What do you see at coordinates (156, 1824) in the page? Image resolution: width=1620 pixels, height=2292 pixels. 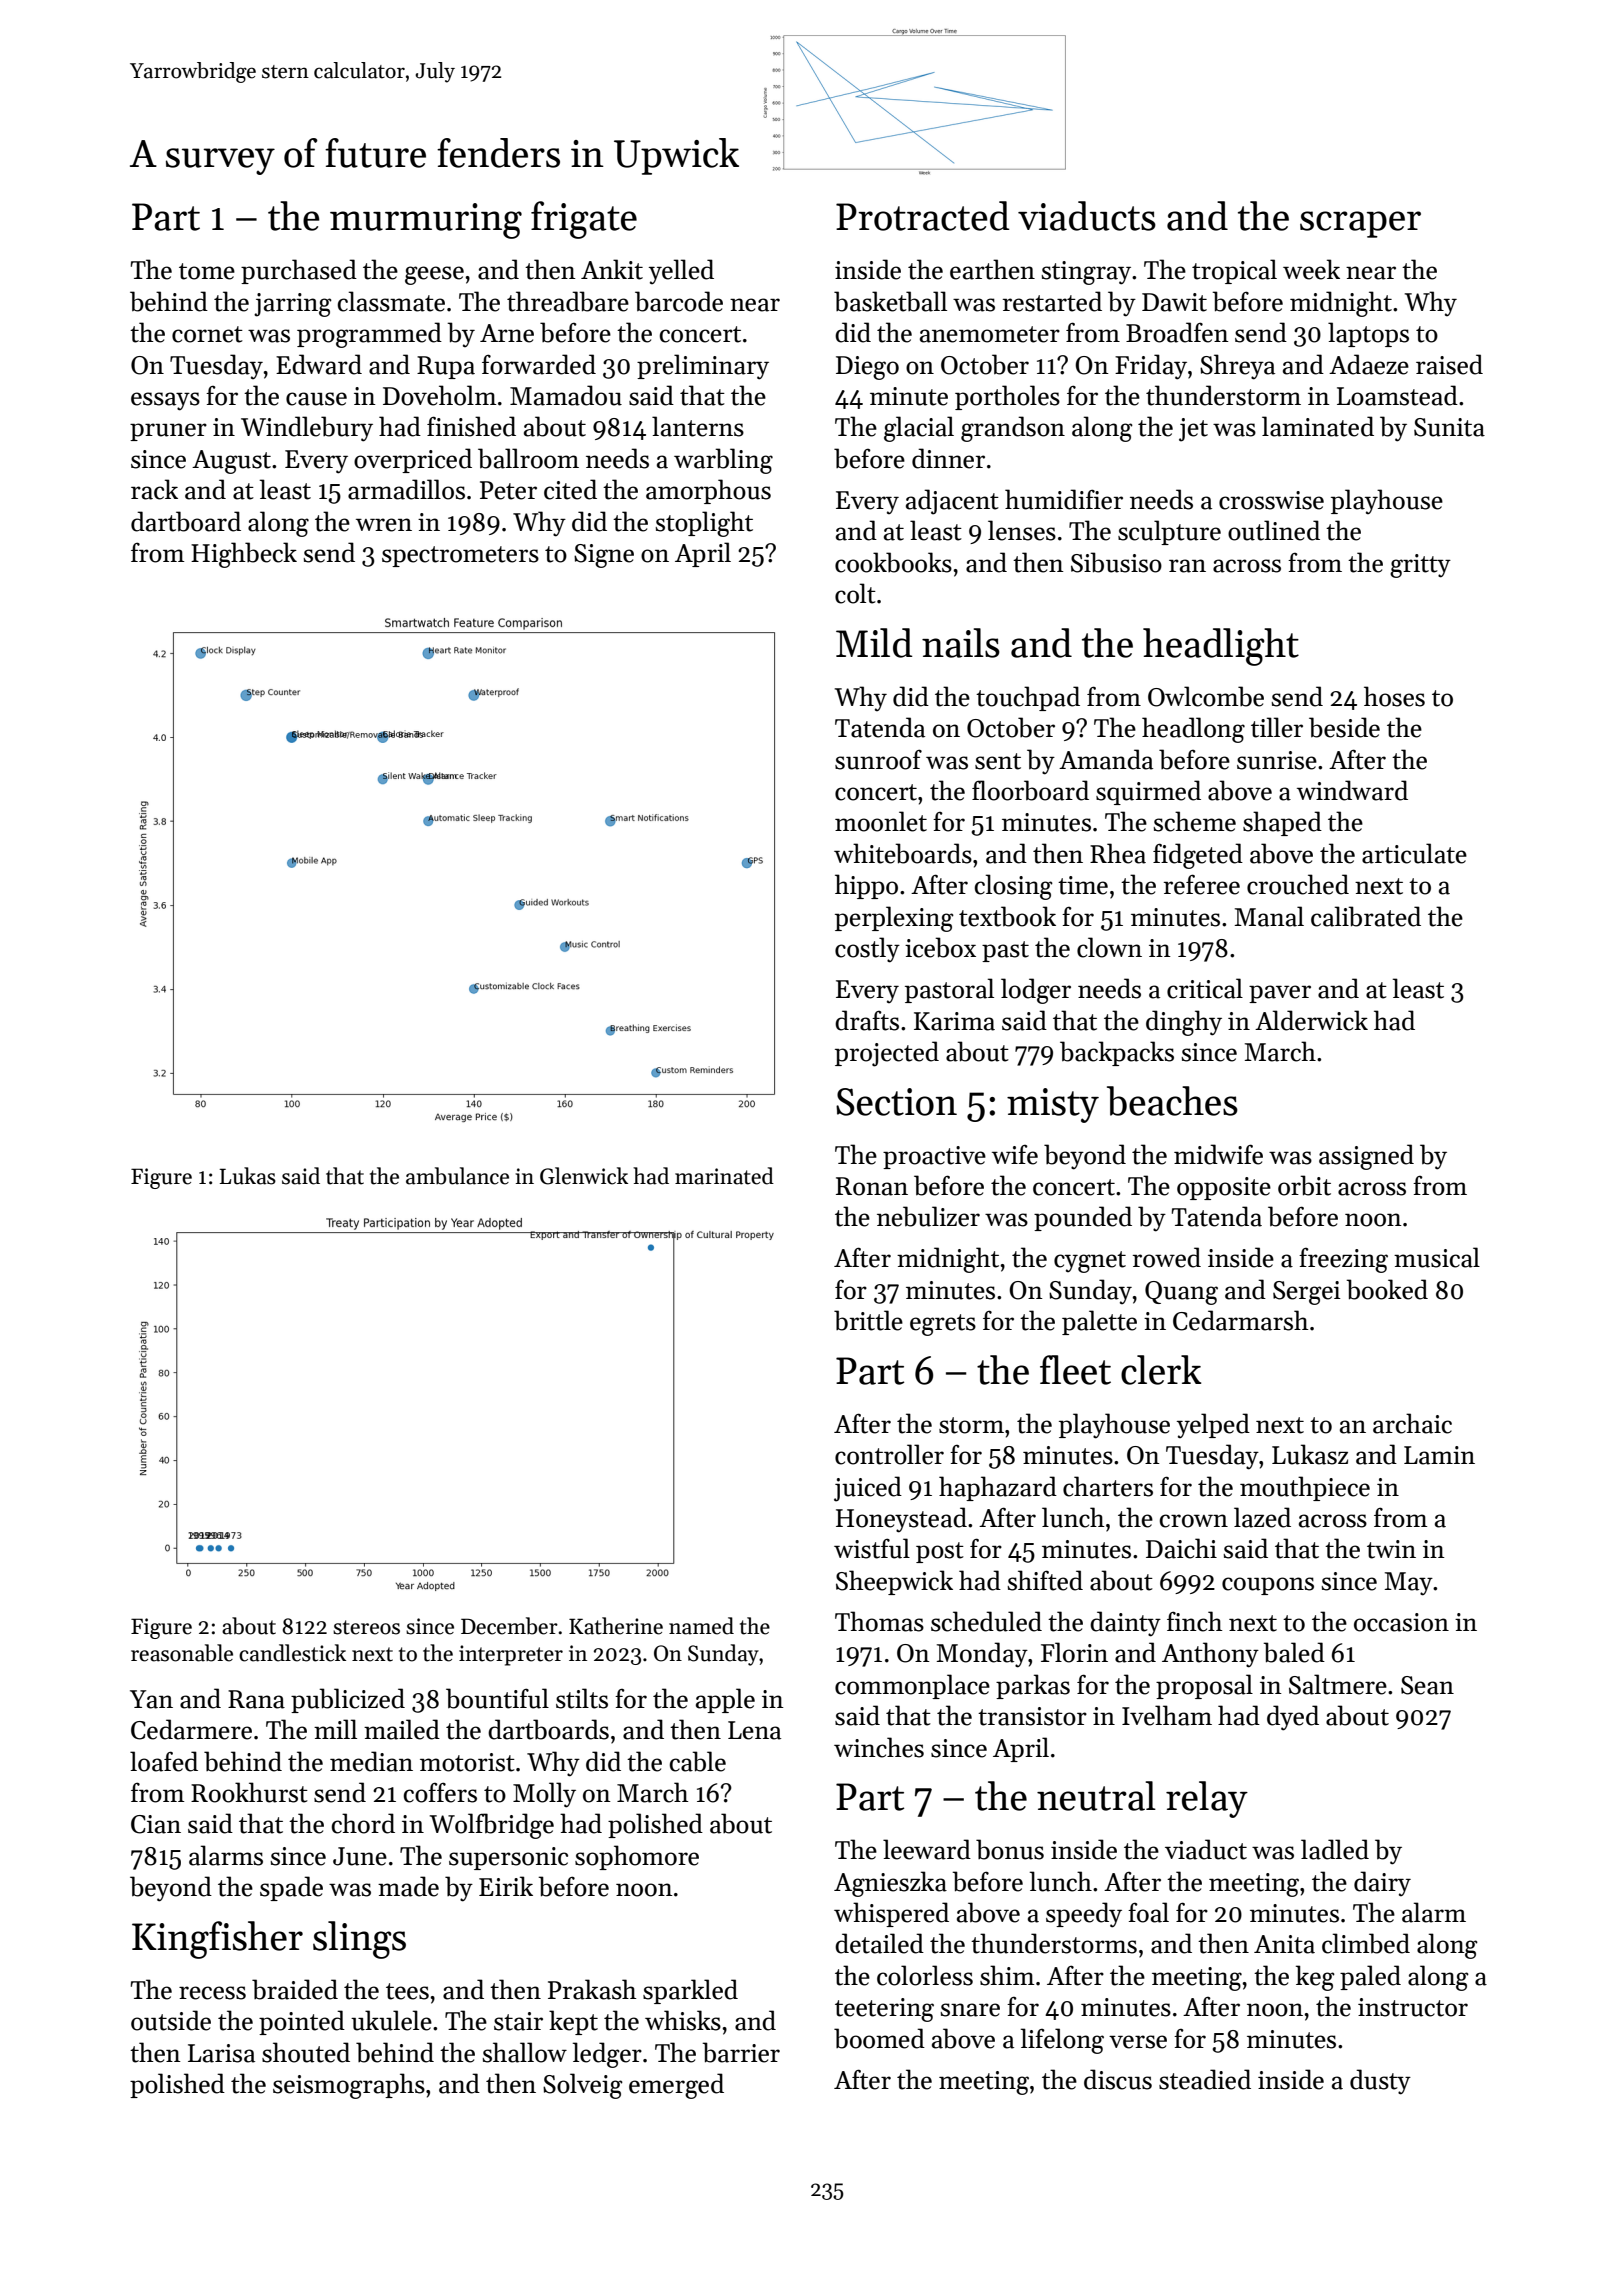 I see `Cian` at bounding box center [156, 1824].
